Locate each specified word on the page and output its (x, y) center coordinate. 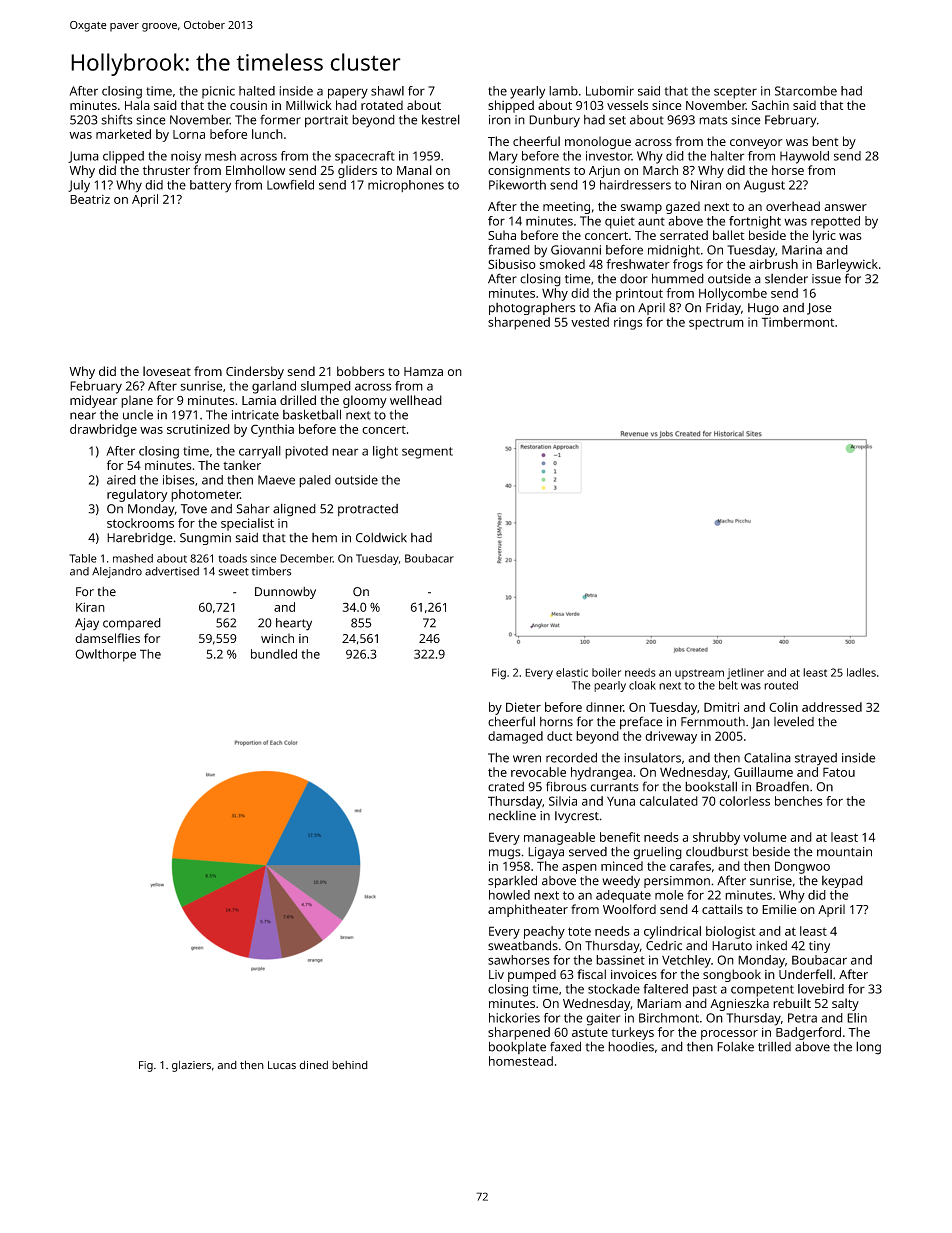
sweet (234, 572)
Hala (137, 105)
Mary (503, 157)
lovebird (821, 989)
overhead (793, 206)
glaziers (191, 1066)
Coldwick (381, 538)
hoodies (631, 1046)
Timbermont (798, 322)
